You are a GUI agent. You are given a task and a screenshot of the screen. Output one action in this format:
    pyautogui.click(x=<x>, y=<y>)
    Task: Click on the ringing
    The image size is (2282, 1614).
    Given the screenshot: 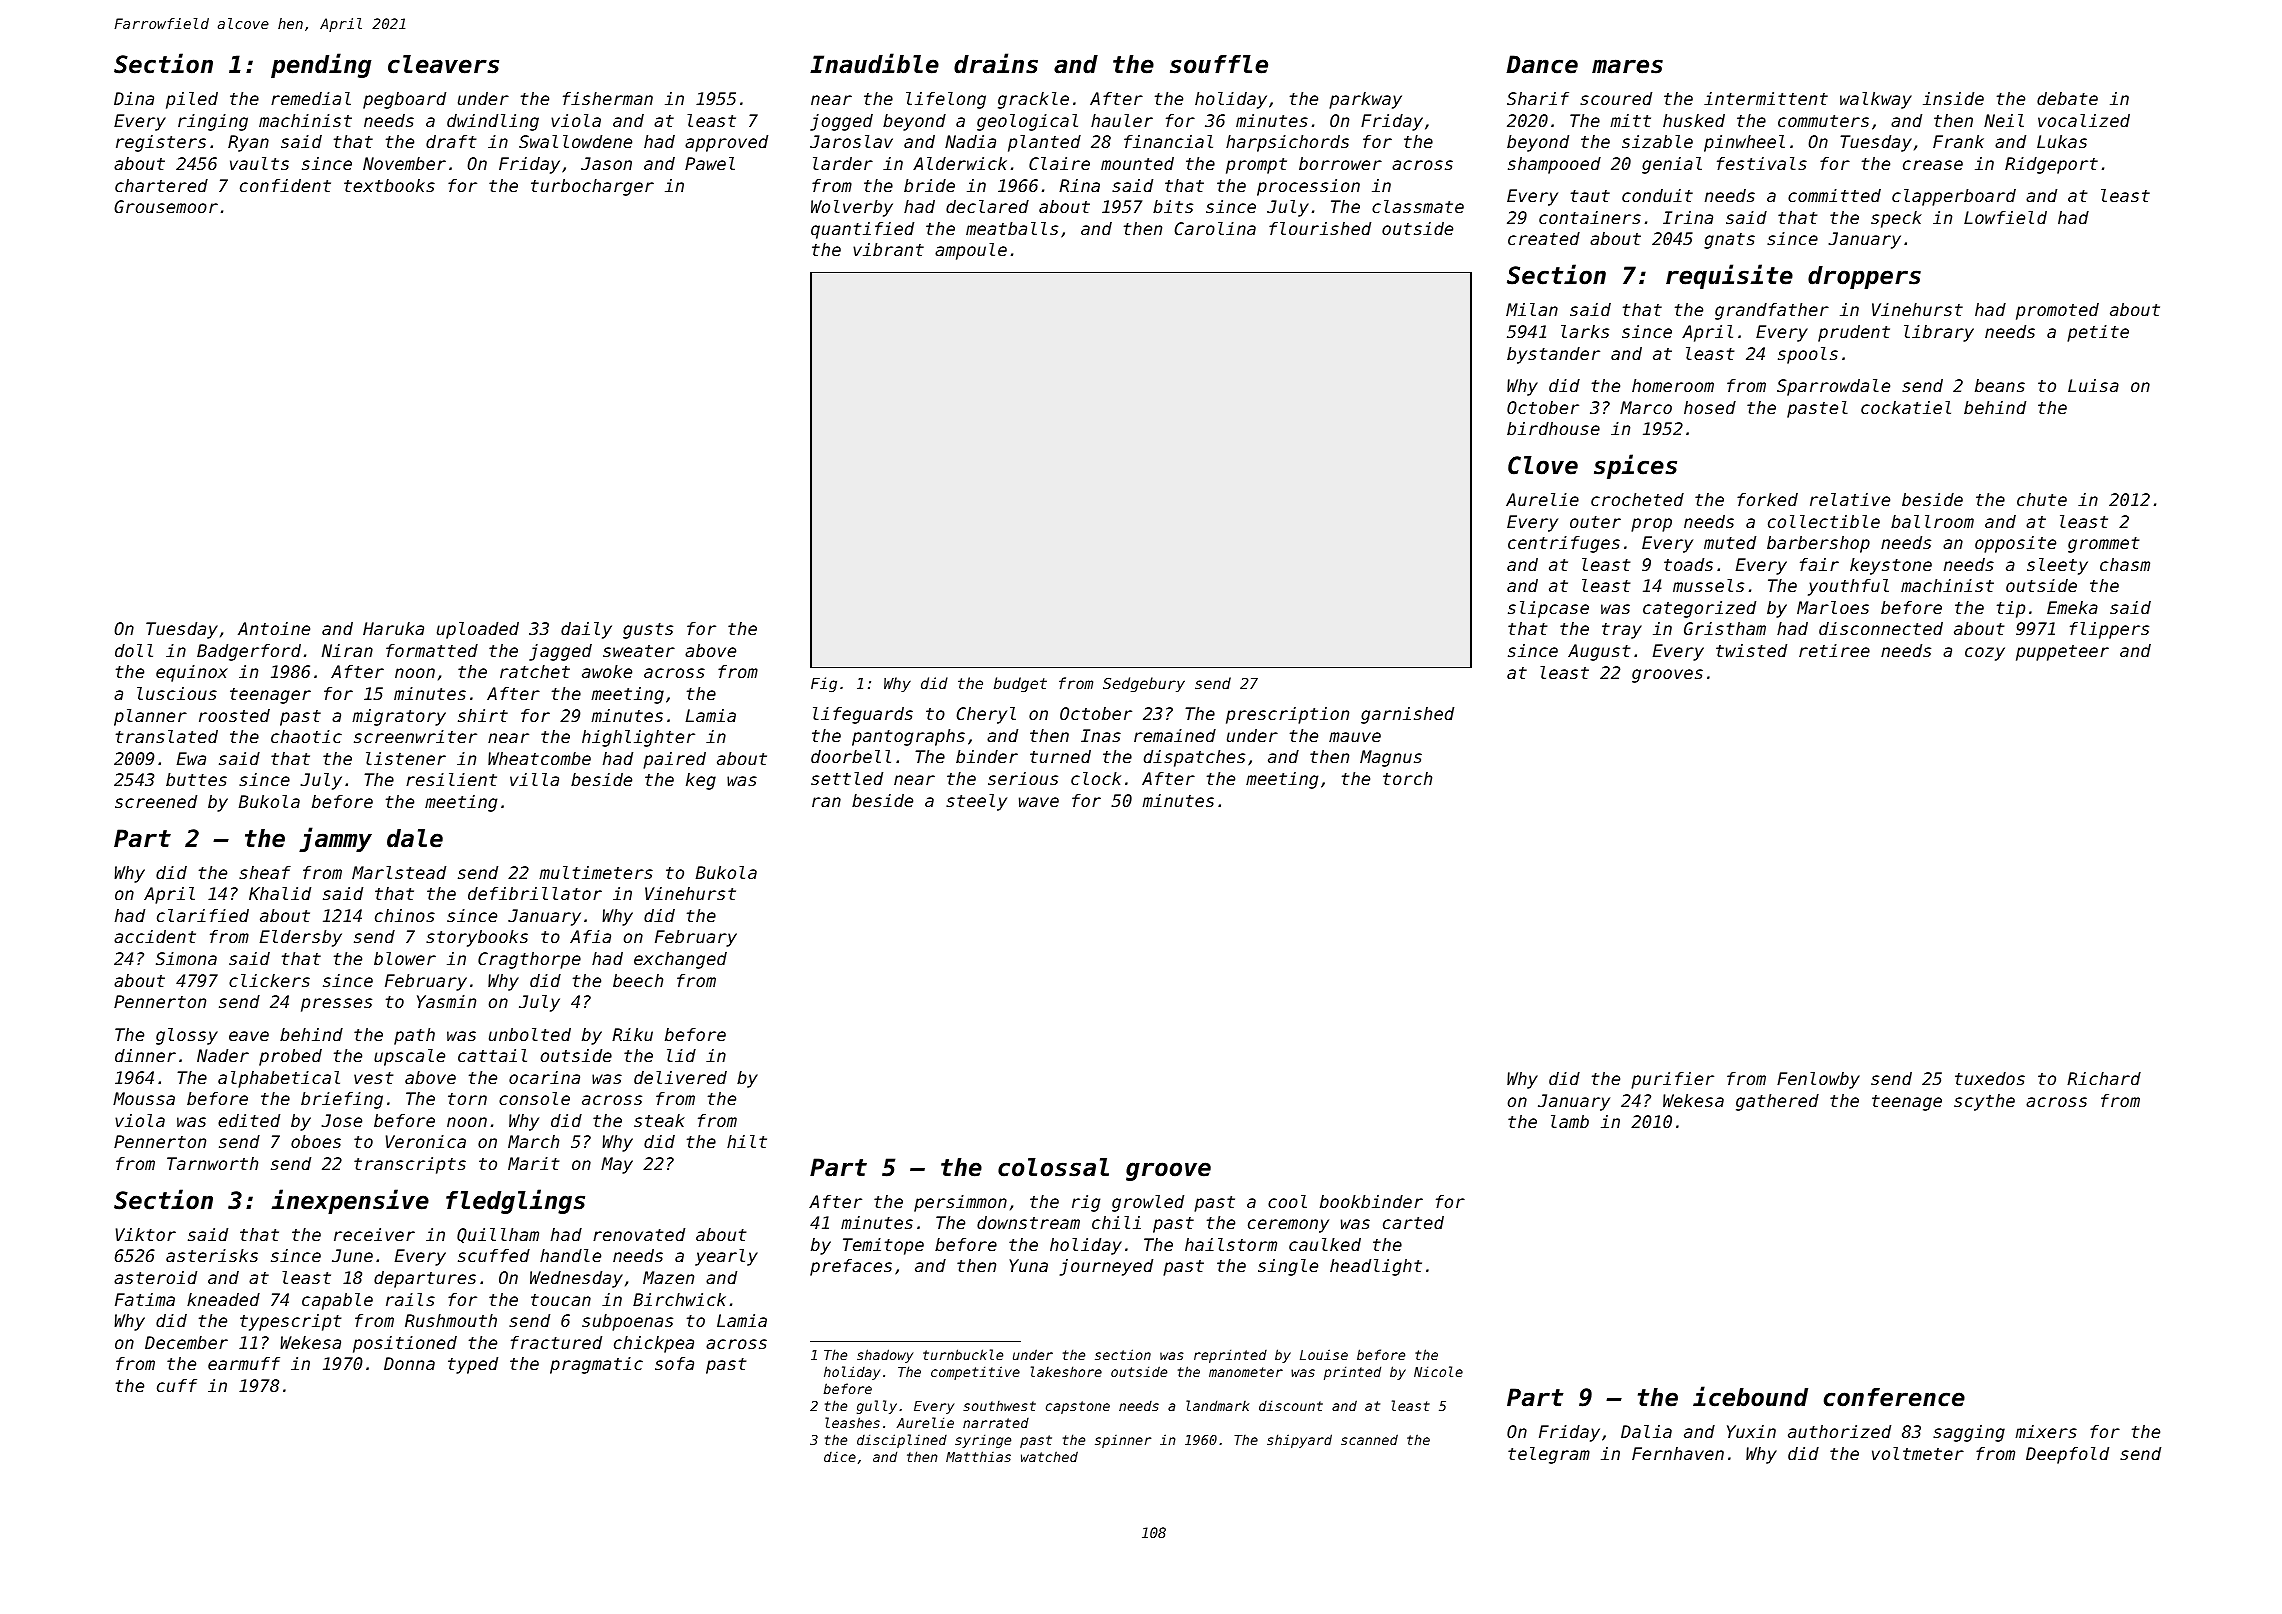 What is the action you would take?
    pyautogui.click(x=213, y=122)
